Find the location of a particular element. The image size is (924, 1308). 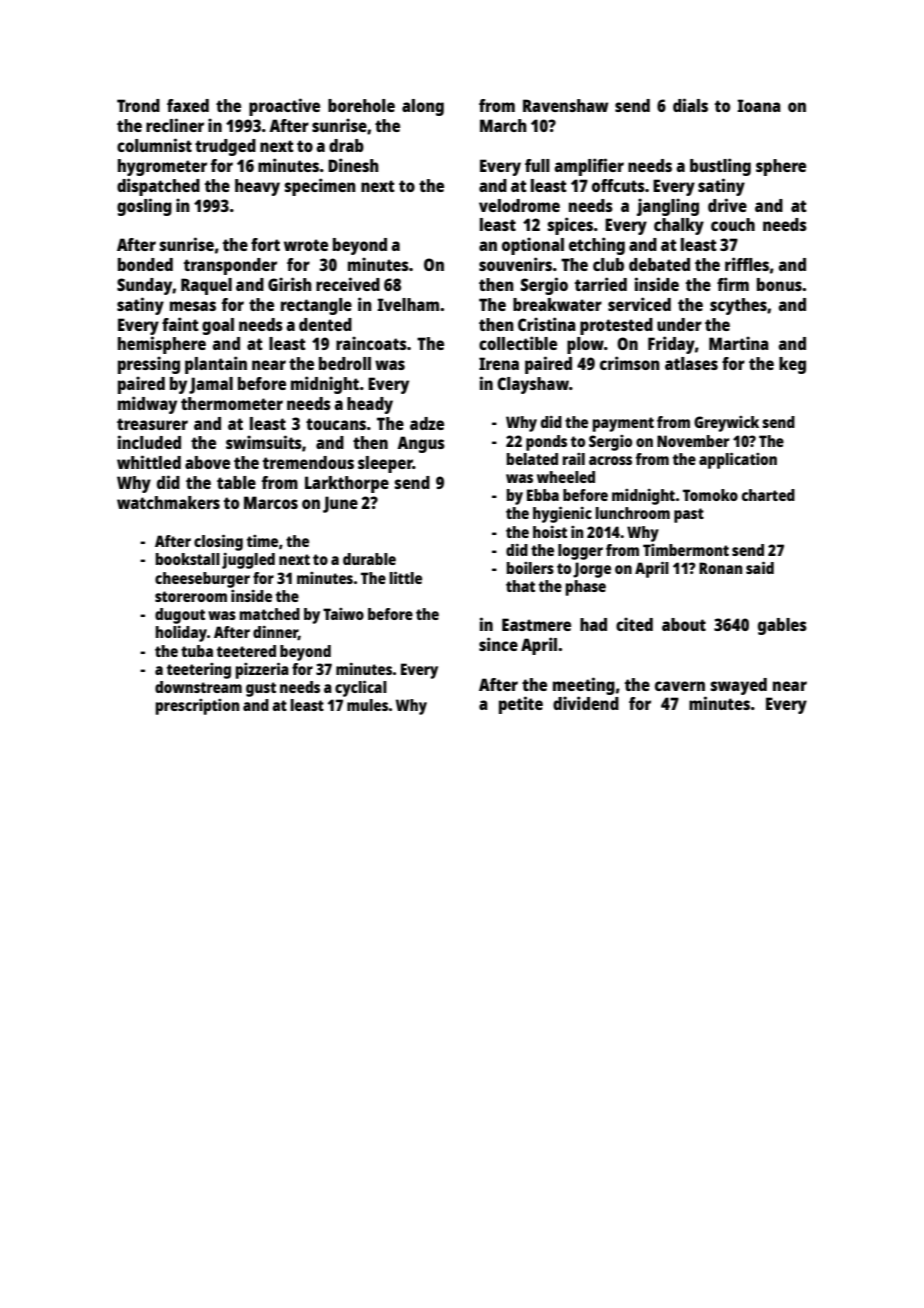

Sunday is located at coordinates (145, 286).
